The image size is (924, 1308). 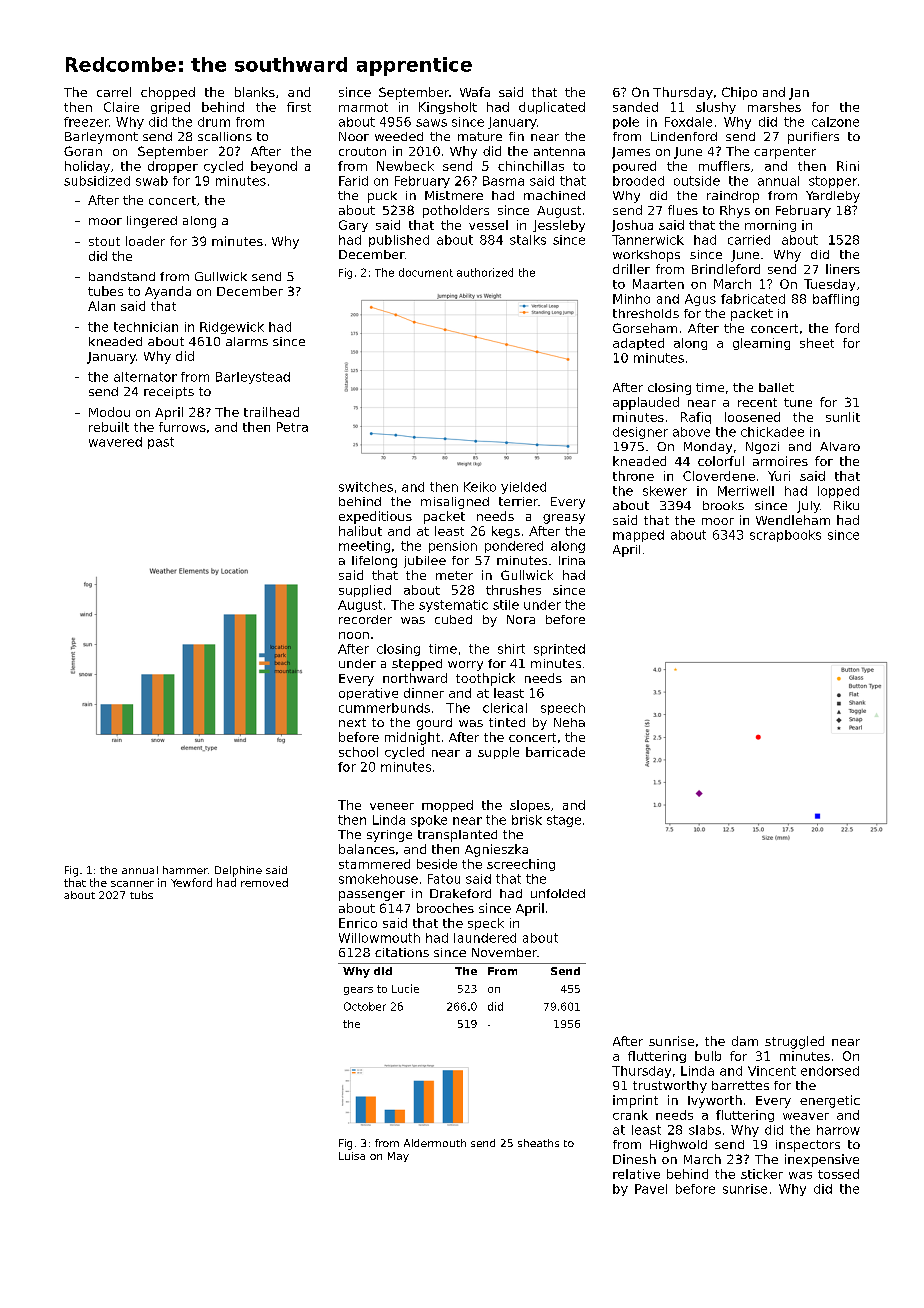 I want to click on supplied, so click(x=365, y=591).
